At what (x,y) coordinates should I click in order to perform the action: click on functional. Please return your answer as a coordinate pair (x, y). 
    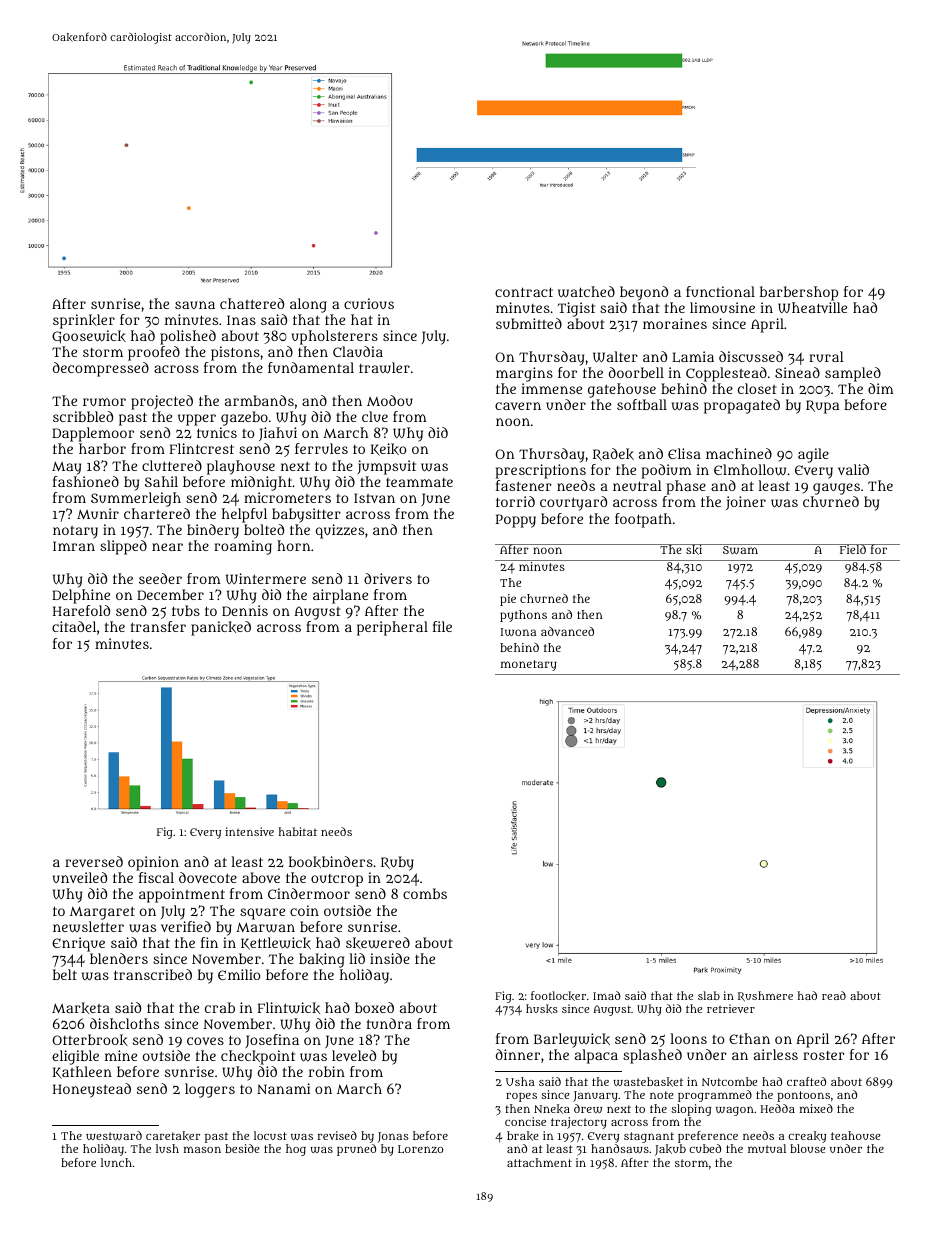
    Looking at the image, I should click on (720, 291).
